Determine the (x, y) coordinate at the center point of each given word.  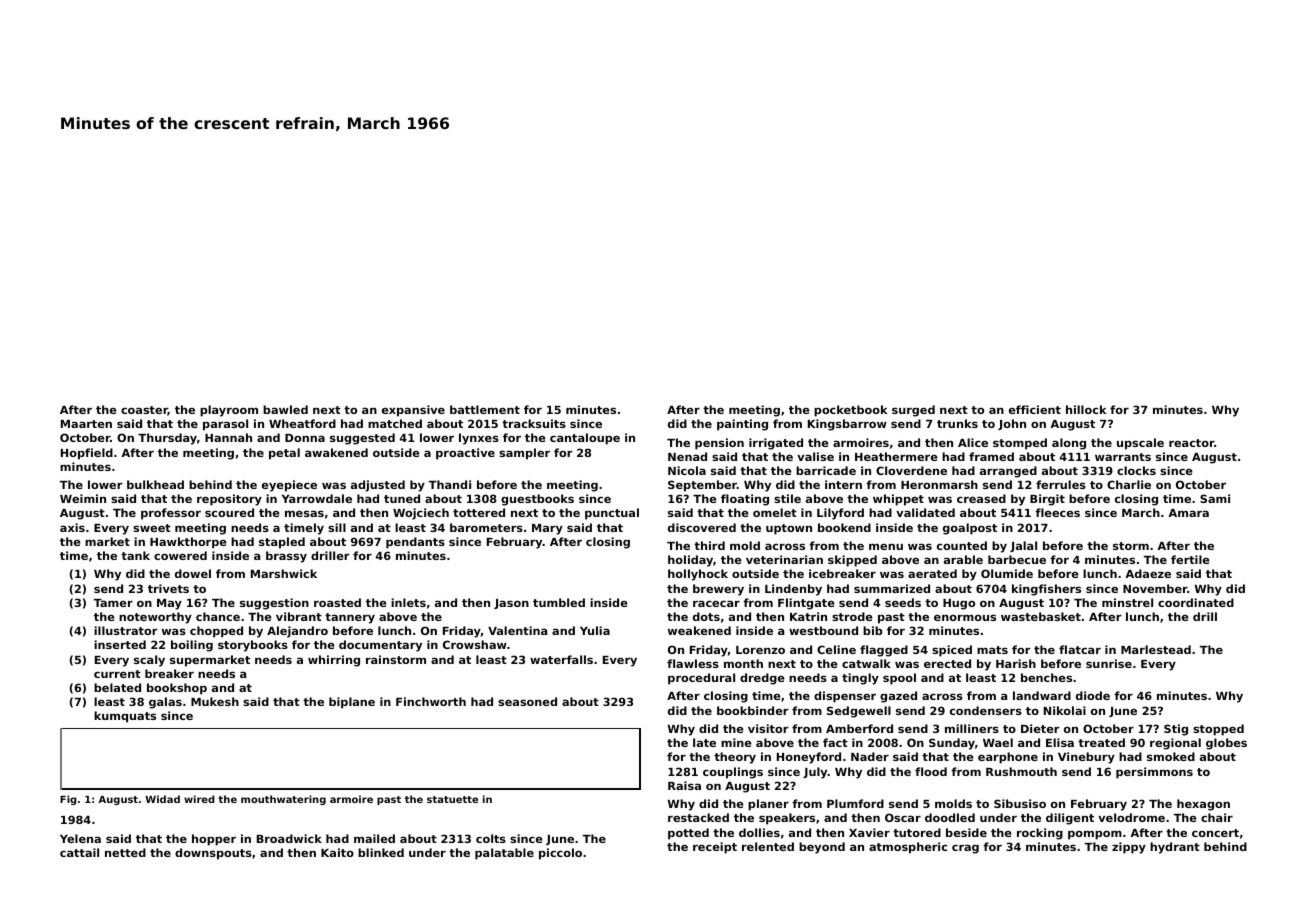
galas (165, 703)
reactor (1191, 443)
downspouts (213, 854)
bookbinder (753, 710)
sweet (152, 528)
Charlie (1129, 484)
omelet (775, 512)
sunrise (1109, 663)
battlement (485, 409)
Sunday (952, 744)
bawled (285, 409)
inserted (120, 644)
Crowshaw (475, 644)
